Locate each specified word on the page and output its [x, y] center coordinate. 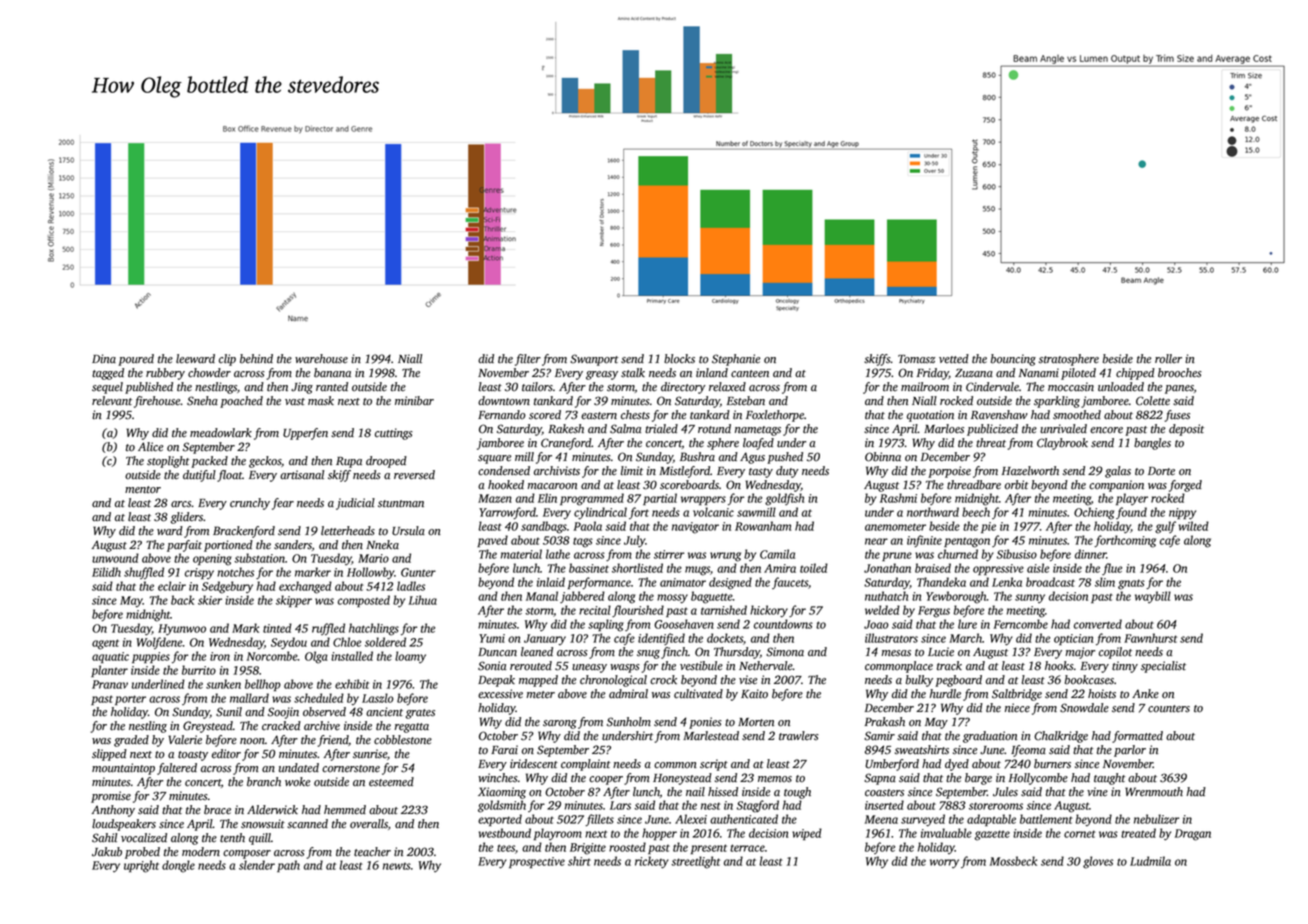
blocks [679, 359]
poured [136, 360]
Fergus [934, 612]
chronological [613, 681]
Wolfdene [159, 643]
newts [397, 866]
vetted [954, 359]
